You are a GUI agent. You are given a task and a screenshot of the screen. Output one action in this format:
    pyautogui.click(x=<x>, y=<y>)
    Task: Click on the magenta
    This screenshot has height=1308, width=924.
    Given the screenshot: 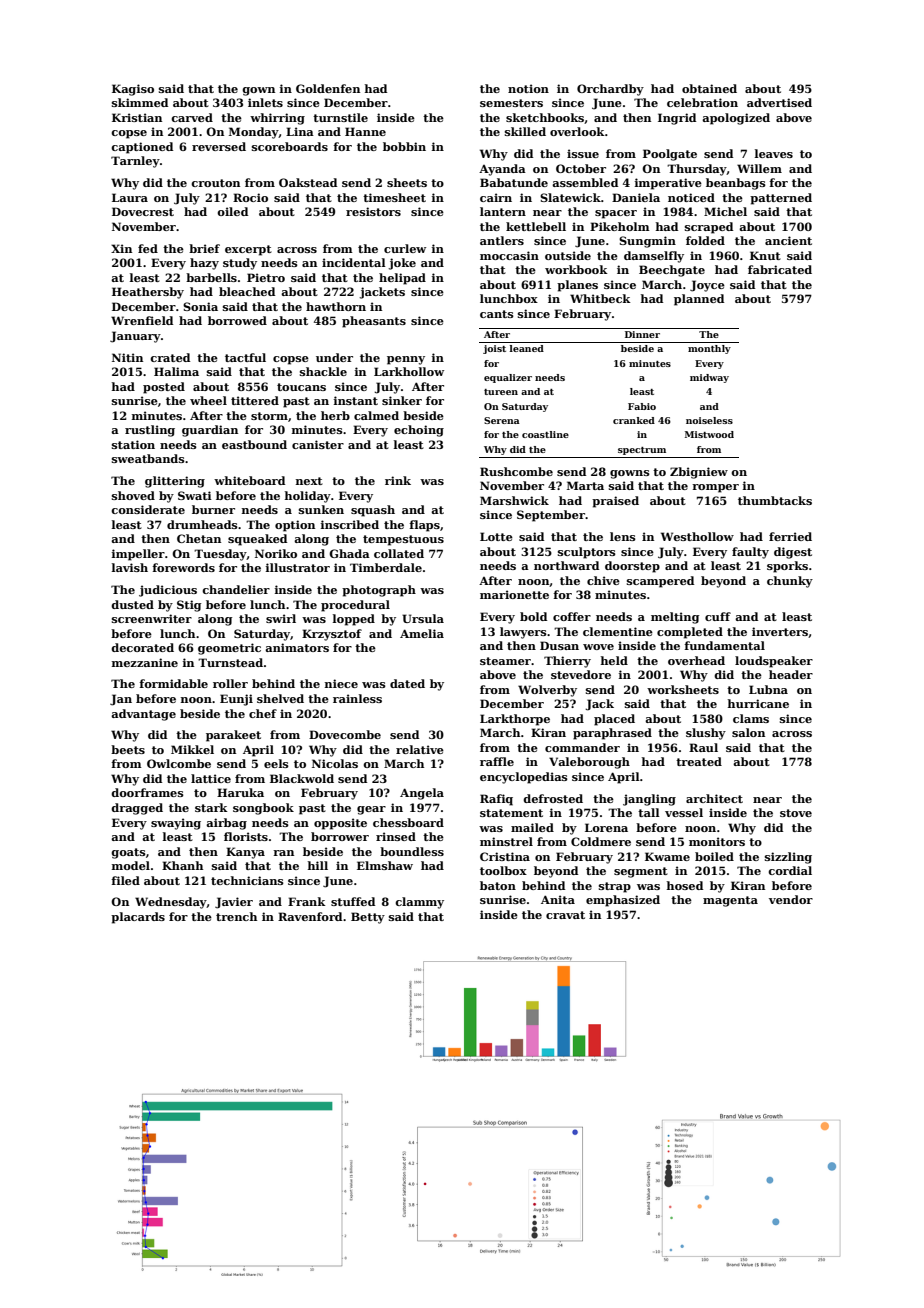 What is the action you would take?
    pyautogui.click(x=730, y=901)
